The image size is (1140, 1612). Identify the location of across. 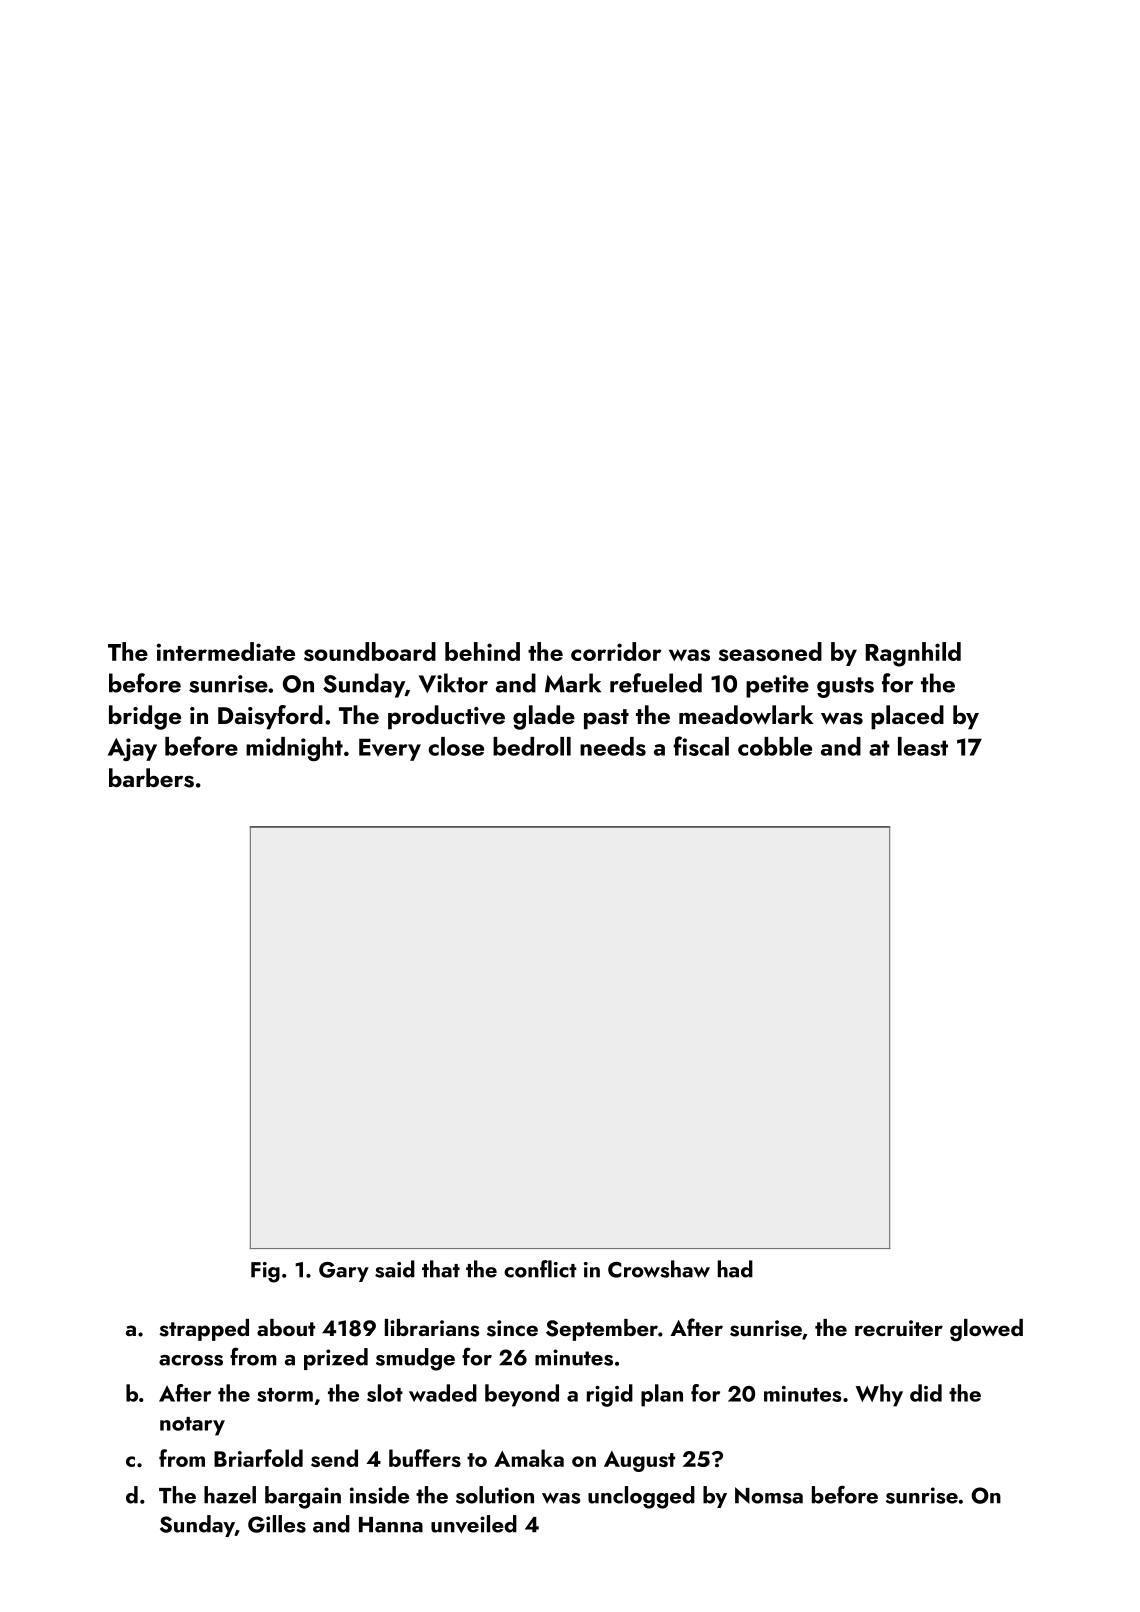
(191, 1360).
